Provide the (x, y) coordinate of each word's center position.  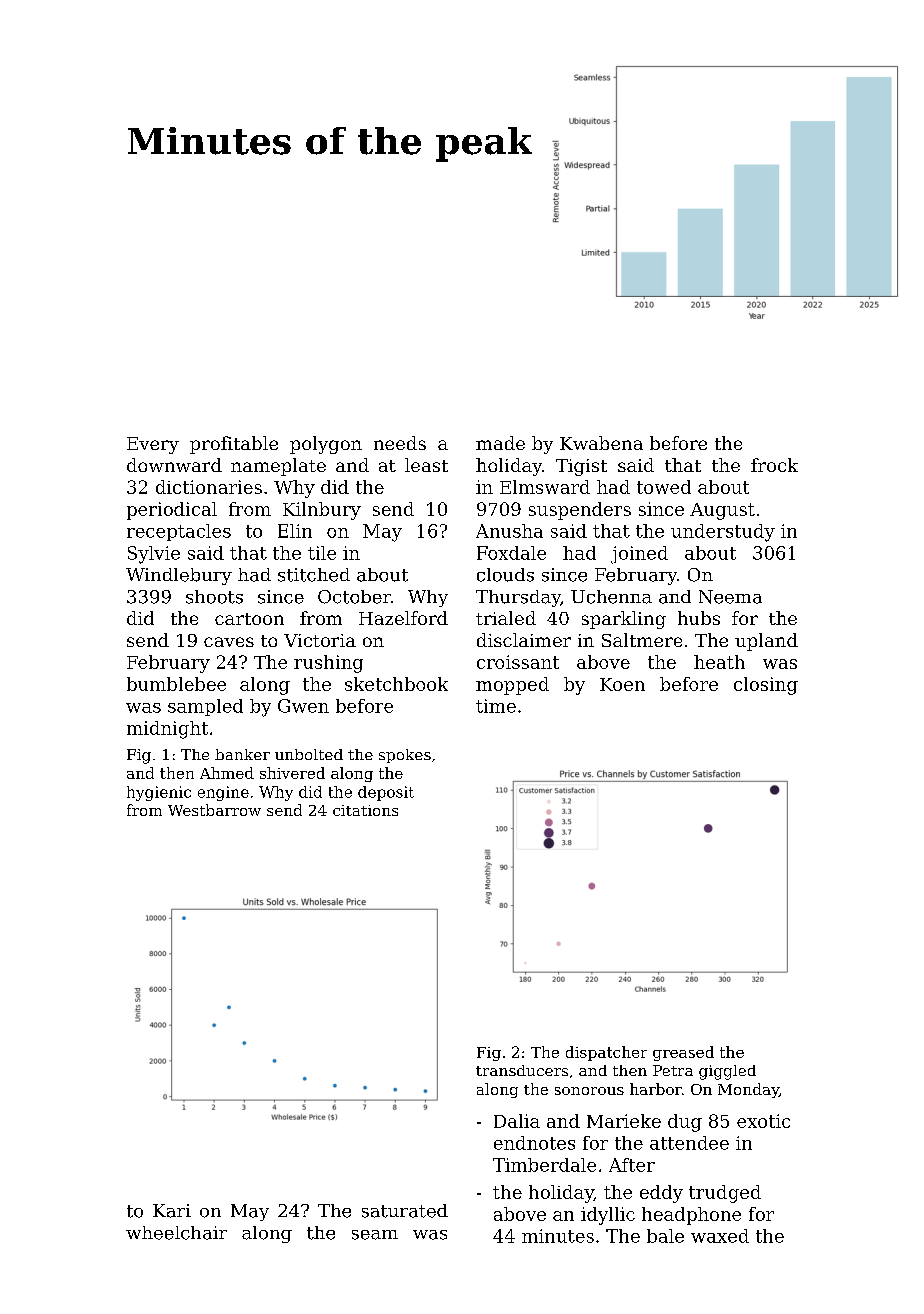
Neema (730, 597)
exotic (763, 1121)
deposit (386, 793)
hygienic (159, 793)
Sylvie (154, 555)
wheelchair (176, 1233)
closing (766, 686)
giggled (727, 1072)
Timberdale (544, 1165)
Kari (172, 1211)
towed (664, 487)
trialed (506, 618)
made (500, 443)
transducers (522, 1070)
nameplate (278, 467)
